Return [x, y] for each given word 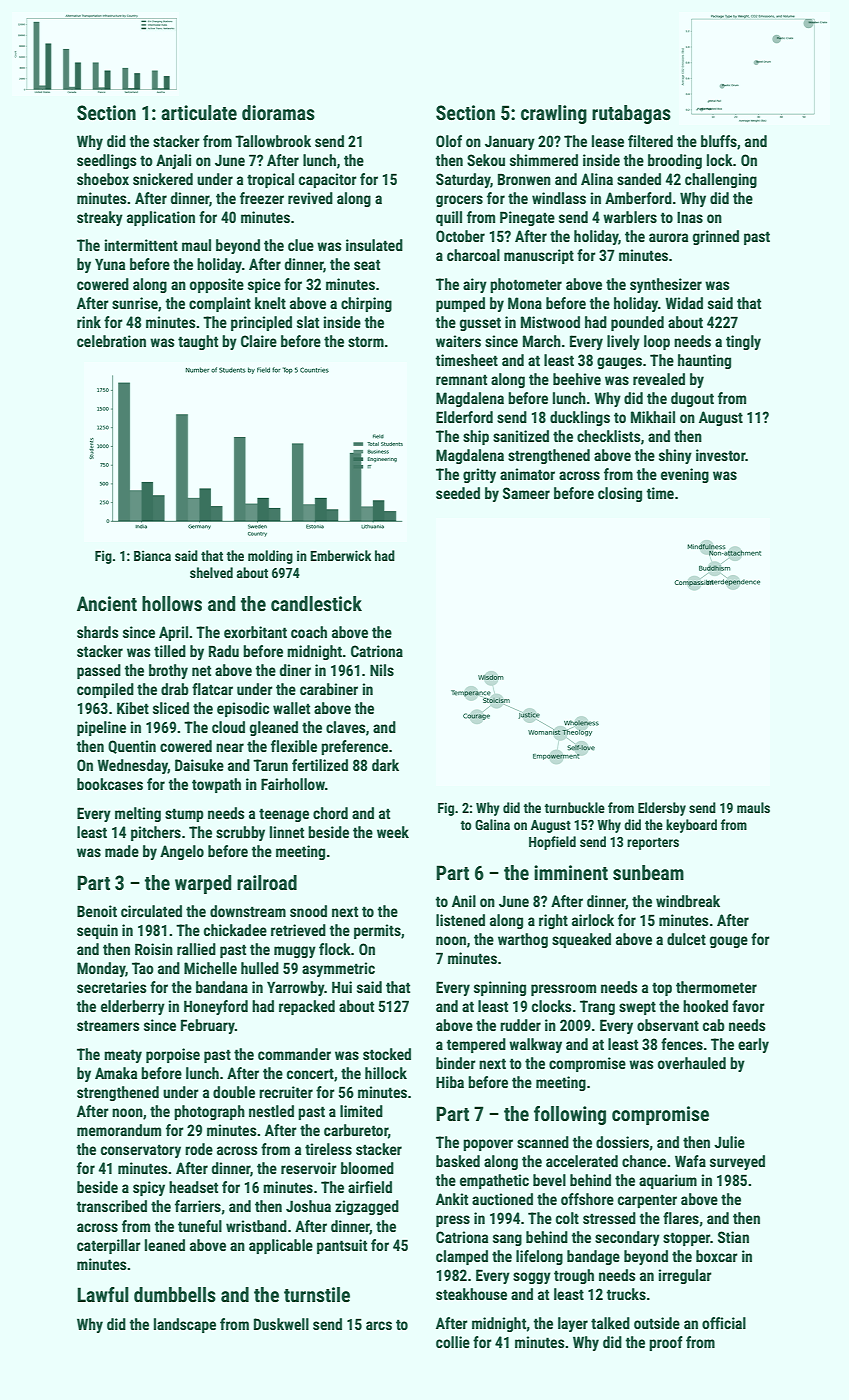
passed [99, 671]
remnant [461, 379]
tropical [270, 180]
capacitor [328, 180]
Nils [382, 670]
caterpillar [109, 1246]
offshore [587, 1199]
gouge [729, 942]
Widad [684, 303]
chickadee [235, 930]
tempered [476, 1045]
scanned [543, 1142]
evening [685, 475]
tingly [743, 342]
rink [89, 322]
